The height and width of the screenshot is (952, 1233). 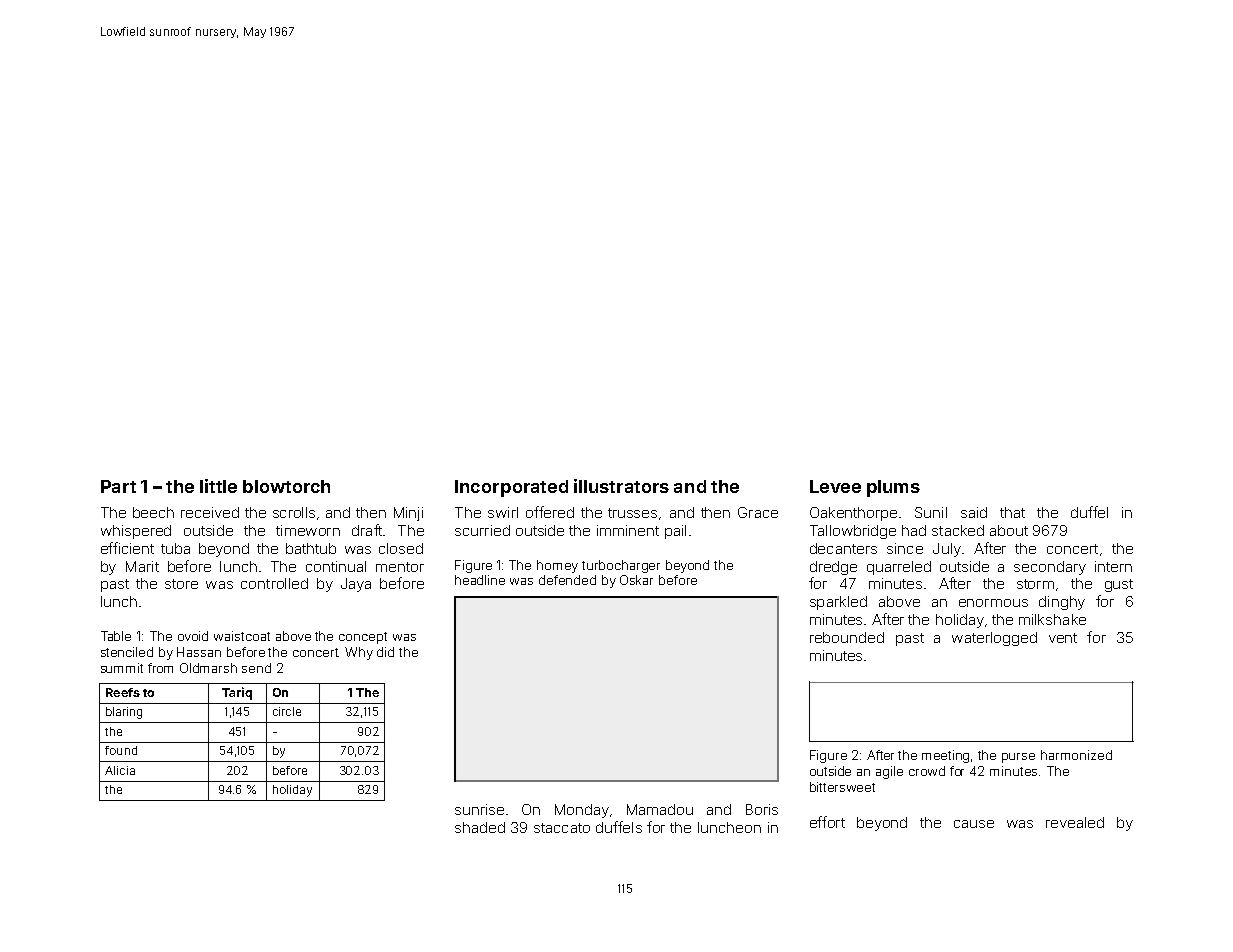 I want to click on store, so click(x=181, y=584).
